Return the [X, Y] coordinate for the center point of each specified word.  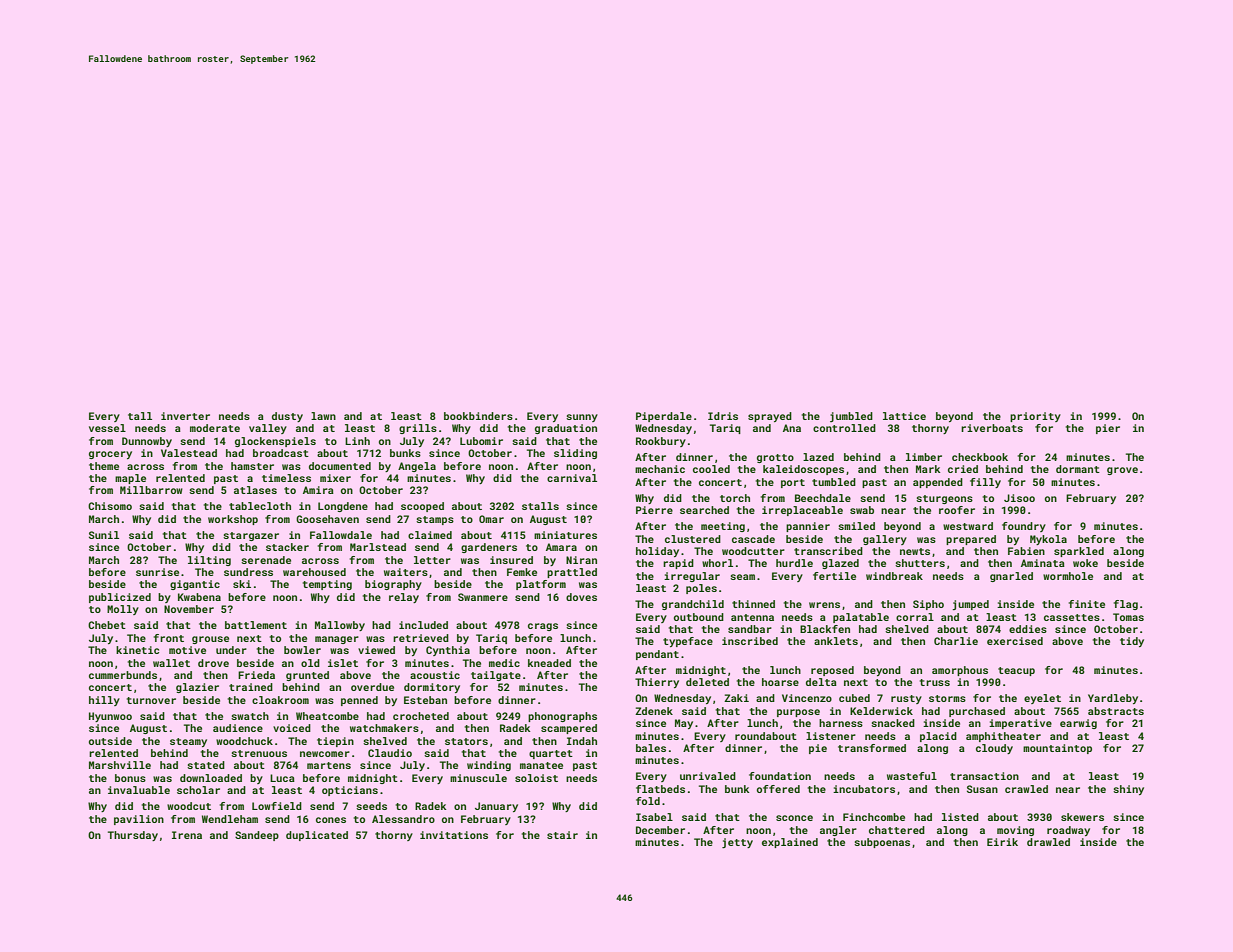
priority [1035, 417]
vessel [107, 428]
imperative [1020, 724]
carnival [572, 478]
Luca [282, 778]
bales [651, 748]
